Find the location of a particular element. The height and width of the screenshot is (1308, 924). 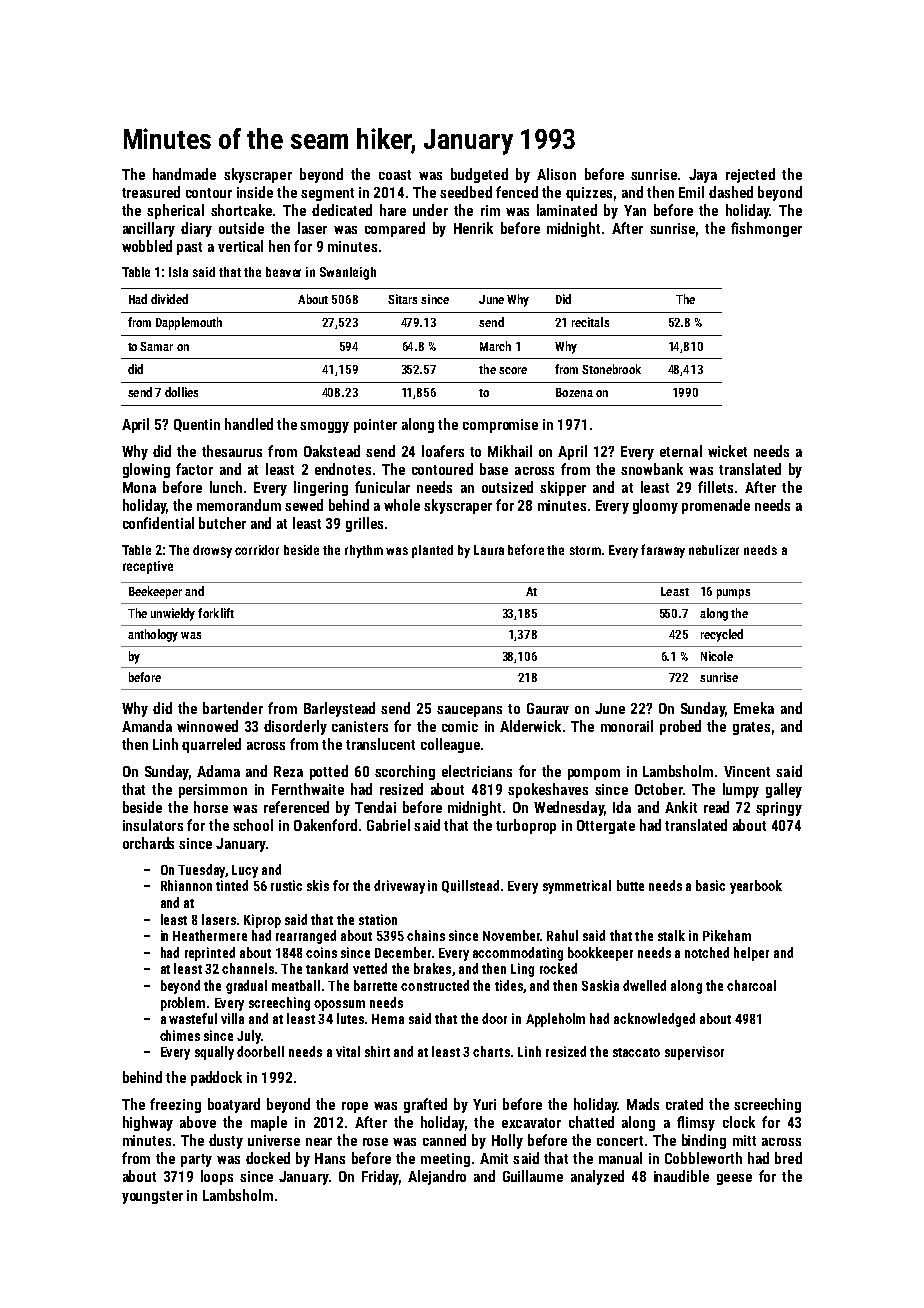

past is located at coordinates (189, 248).
